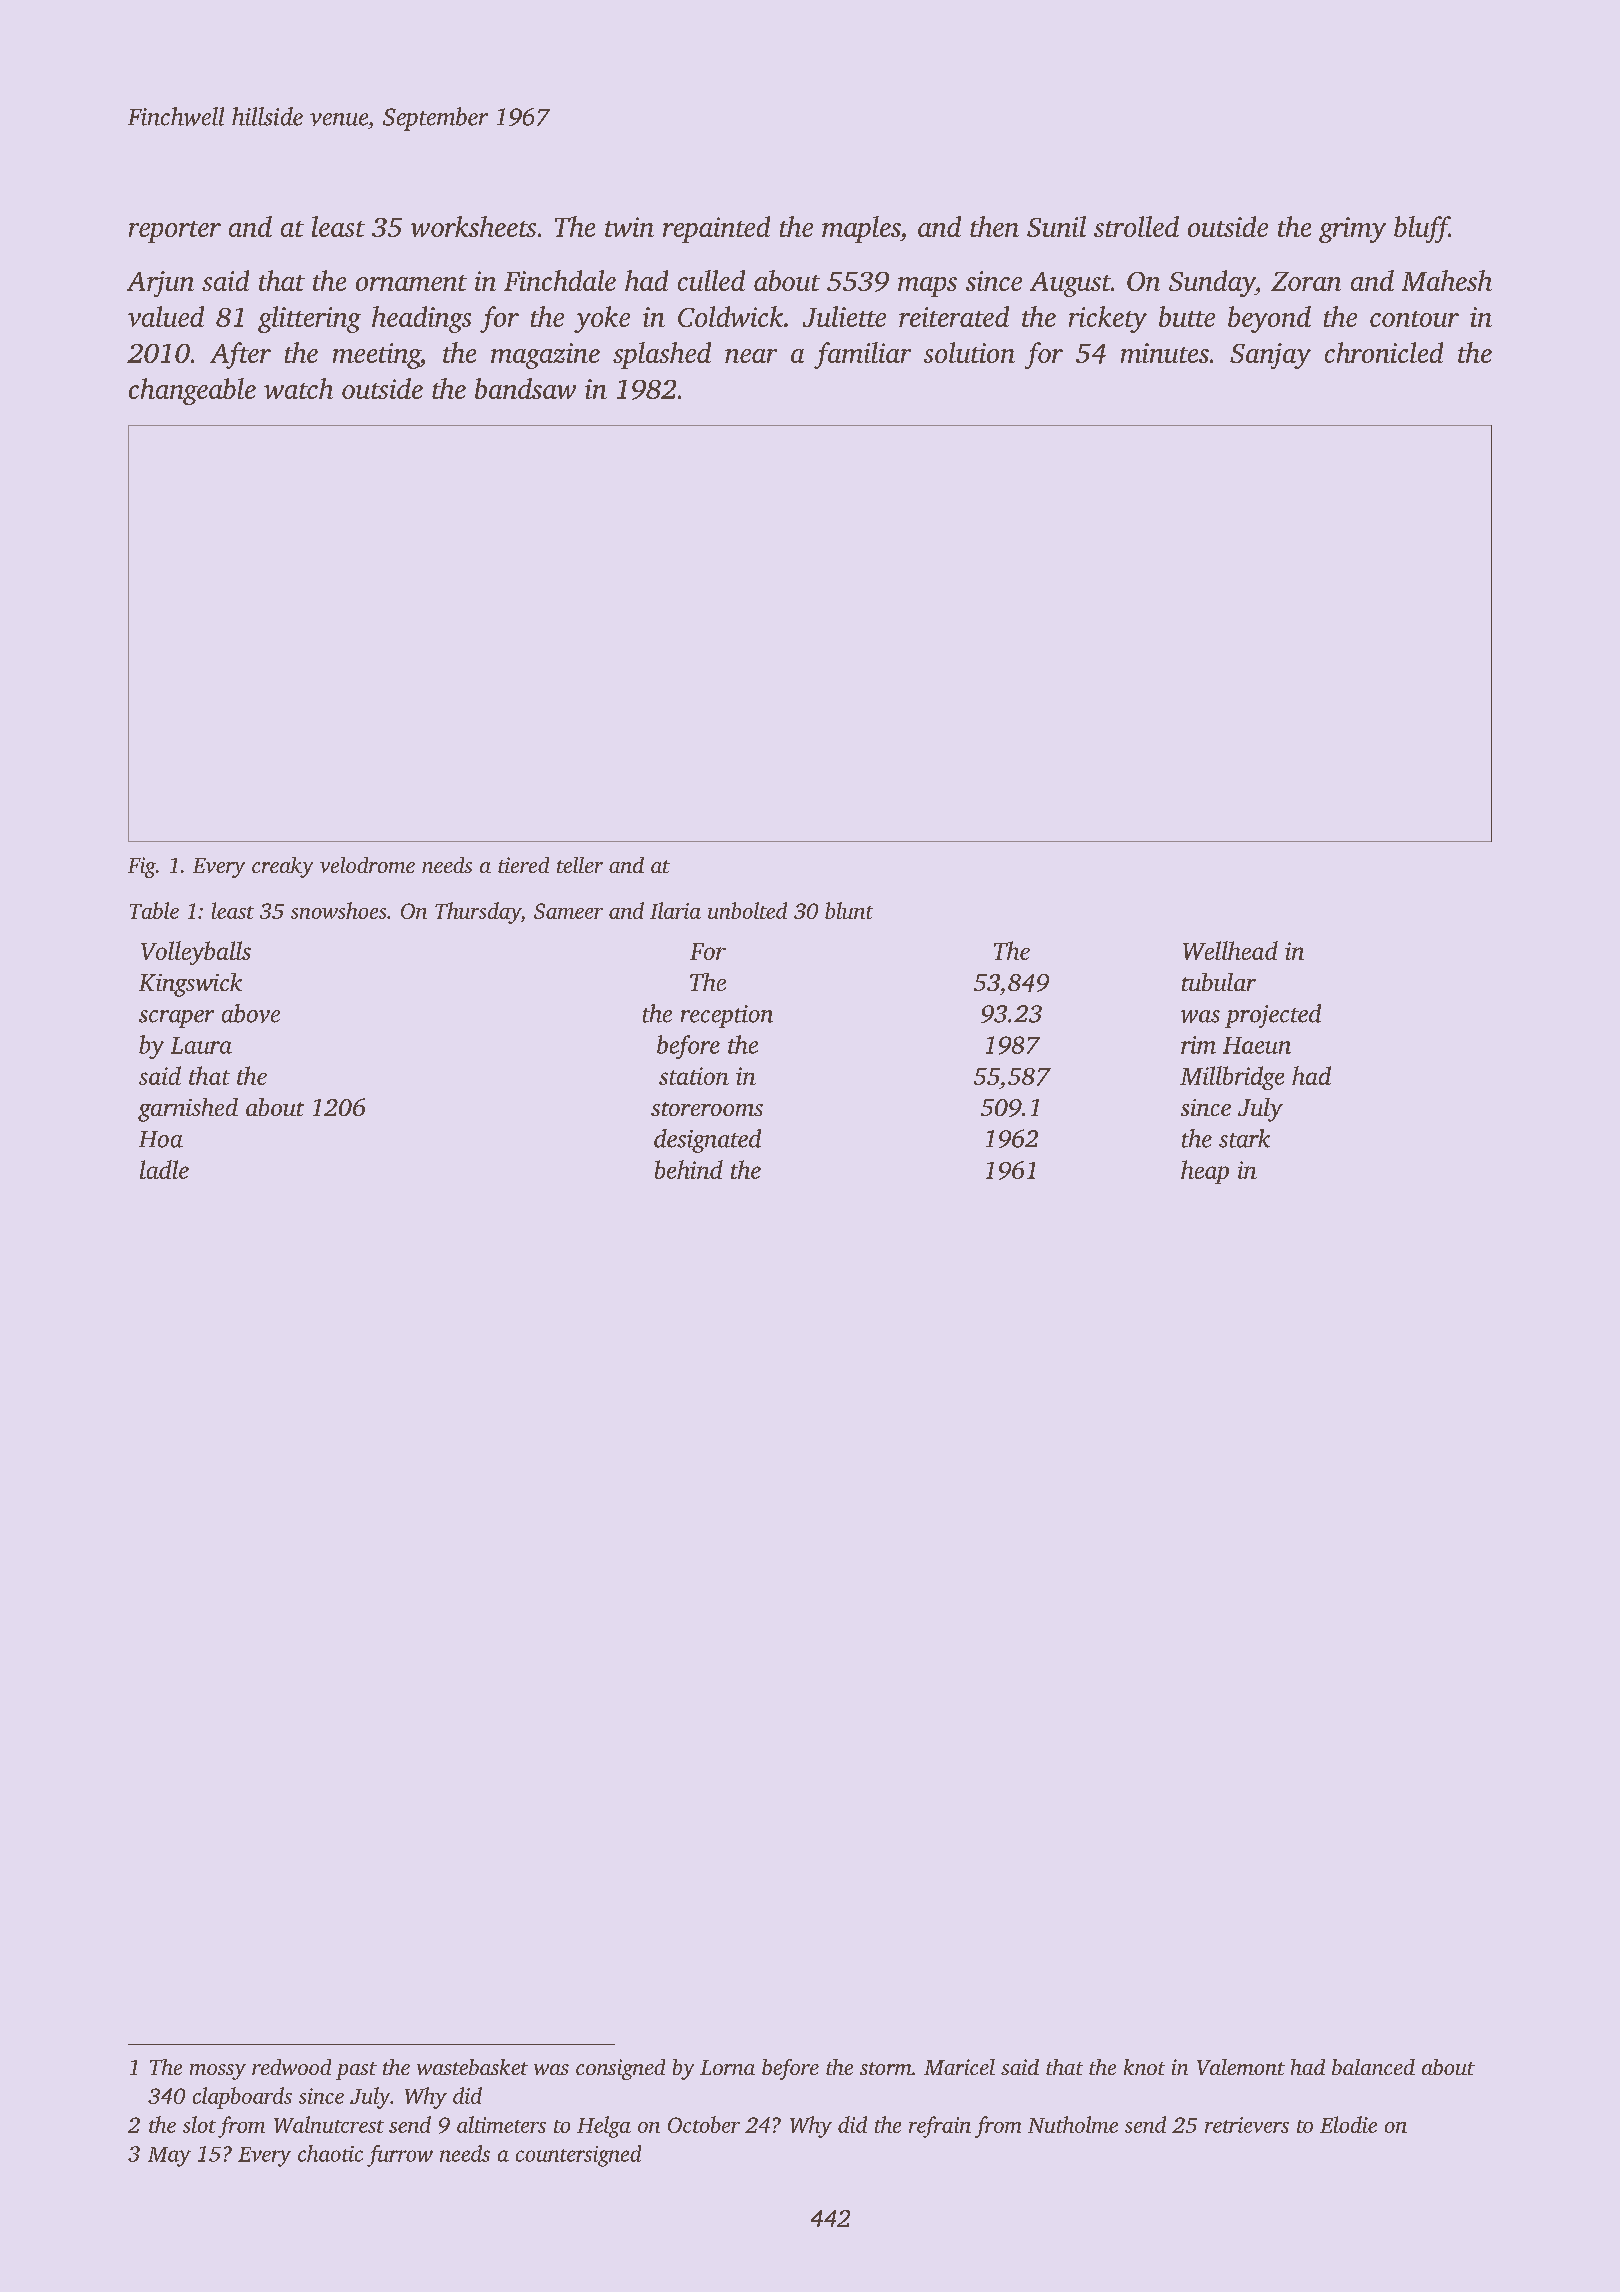 Image resolution: width=1620 pixels, height=2292 pixels. What do you see at coordinates (694, 1076) in the screenshot?
I see `station` at bounding box center [694, 1076].
